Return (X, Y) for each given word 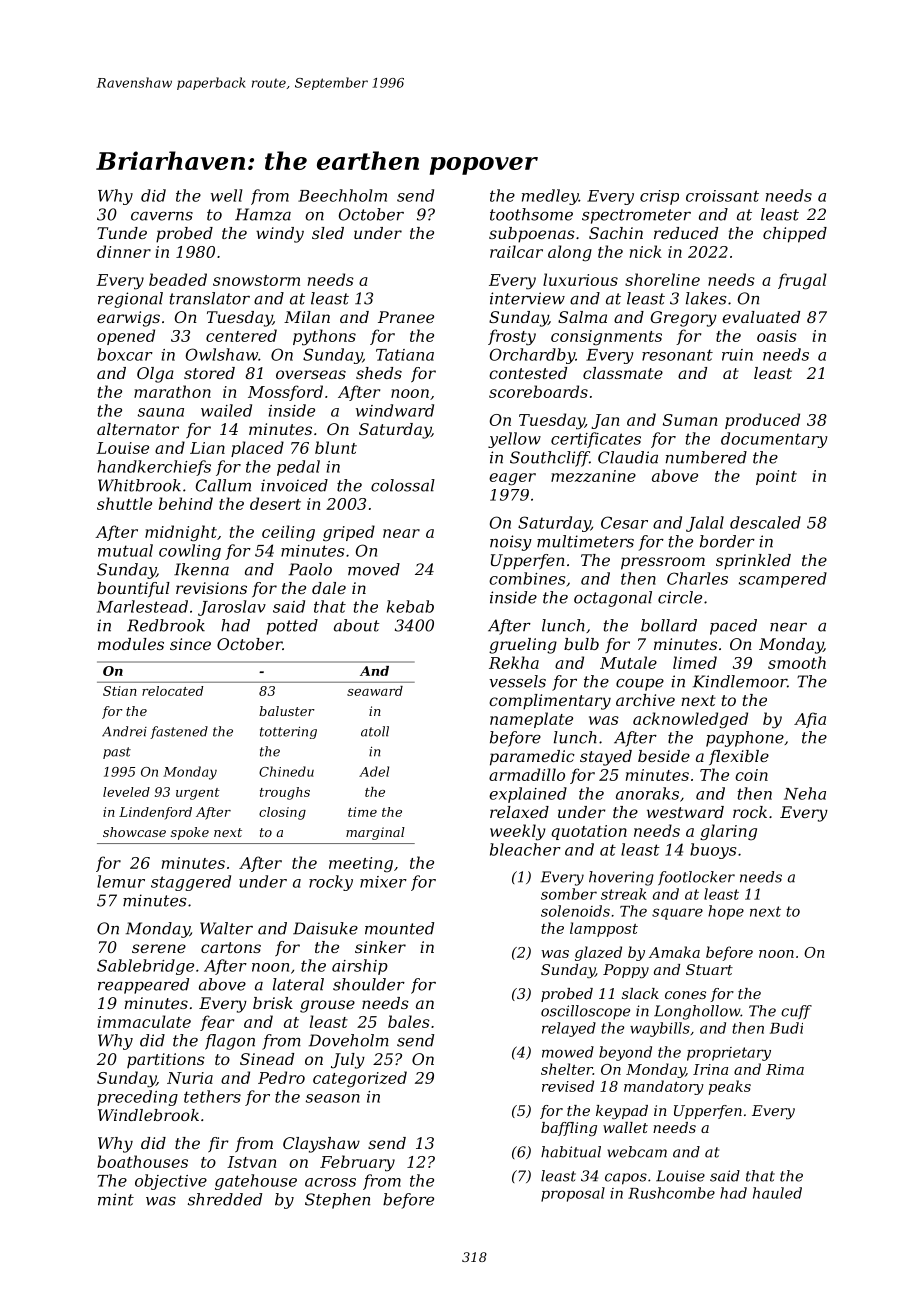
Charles (697, 578)
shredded (225, 1199)
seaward (375, 691)
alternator (138, 429)
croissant (722, 196)
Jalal (705, 524)
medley (550, 197)
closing (282, 813)
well (226, 195)
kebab (410, 606)
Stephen (337, 1201)
